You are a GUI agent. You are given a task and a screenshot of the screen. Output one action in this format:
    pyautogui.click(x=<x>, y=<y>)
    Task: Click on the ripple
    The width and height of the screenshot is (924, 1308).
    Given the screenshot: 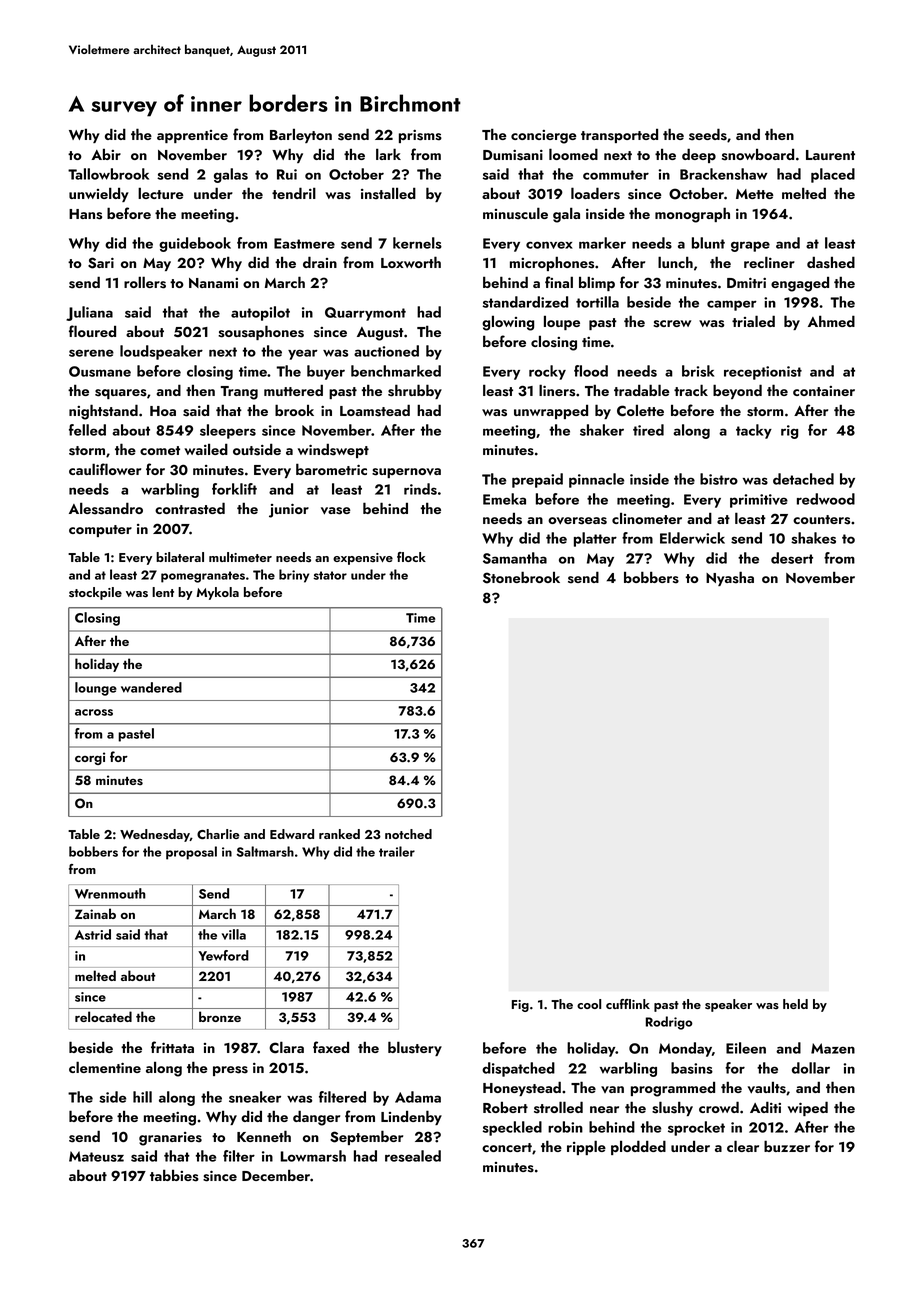 What is the action you would take?
    pyautogui.click(x=586, y=1147)
